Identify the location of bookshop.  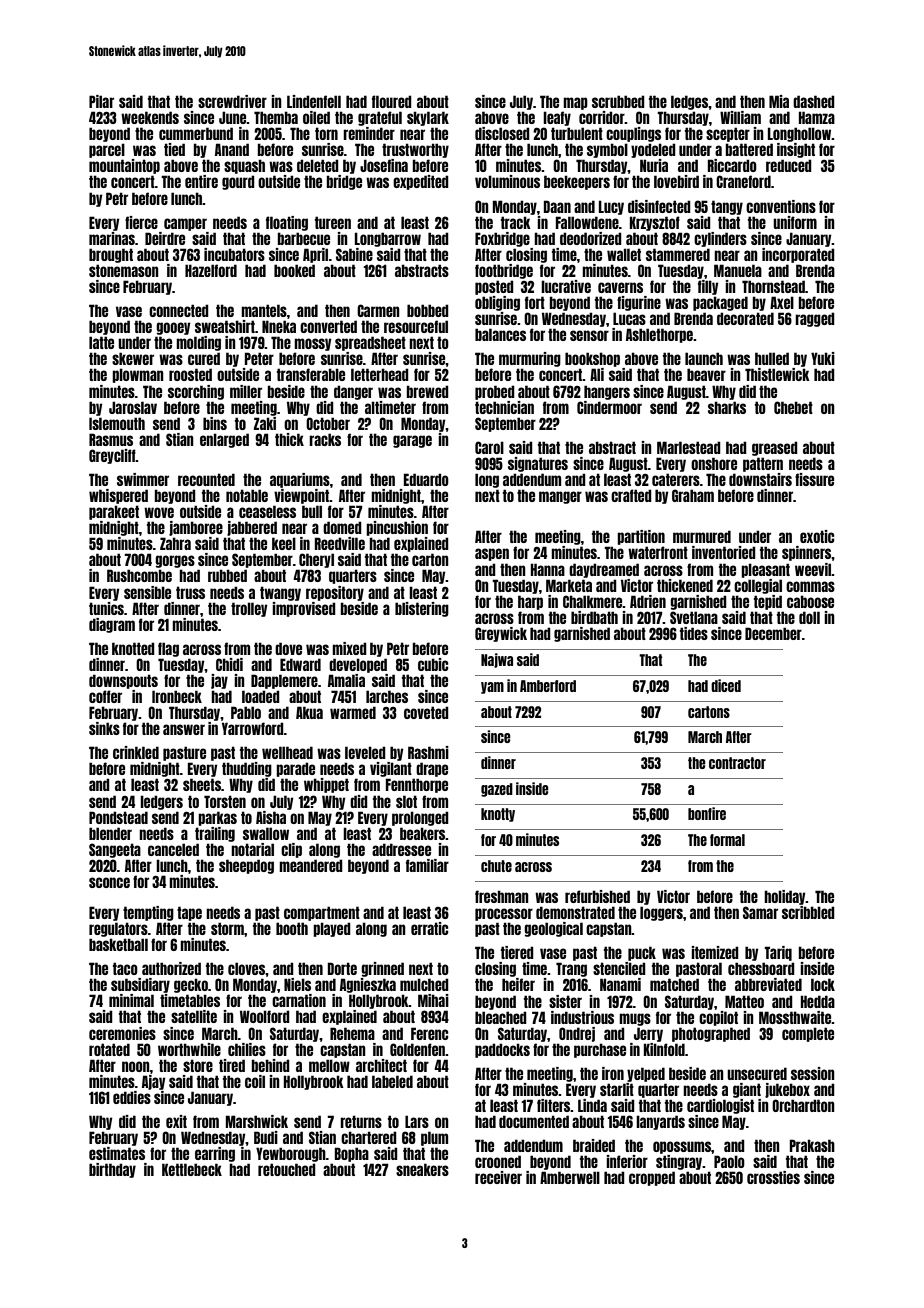
(592, 359).
